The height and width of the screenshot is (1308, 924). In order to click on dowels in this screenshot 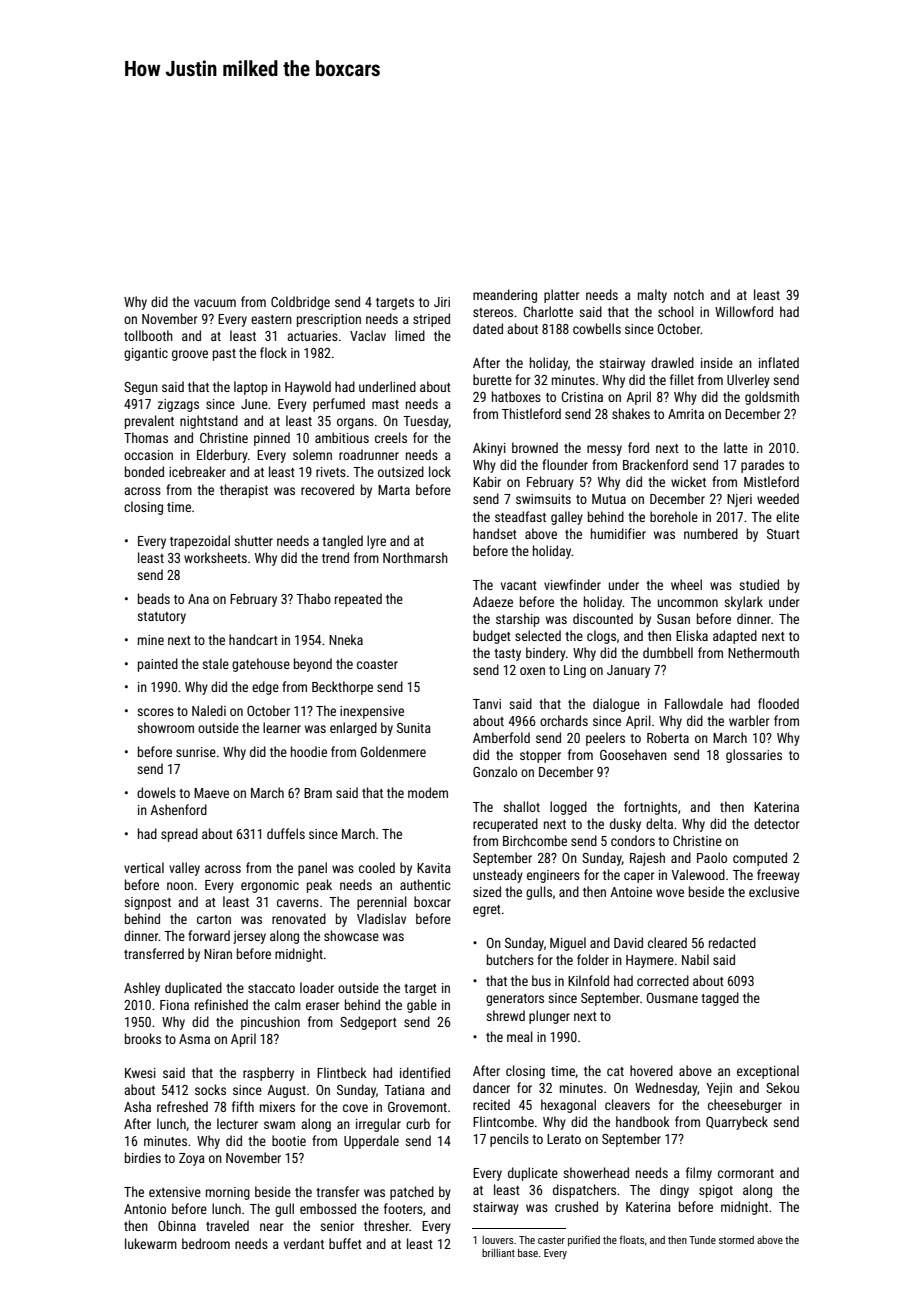, I will do `click(156, 792)`.
